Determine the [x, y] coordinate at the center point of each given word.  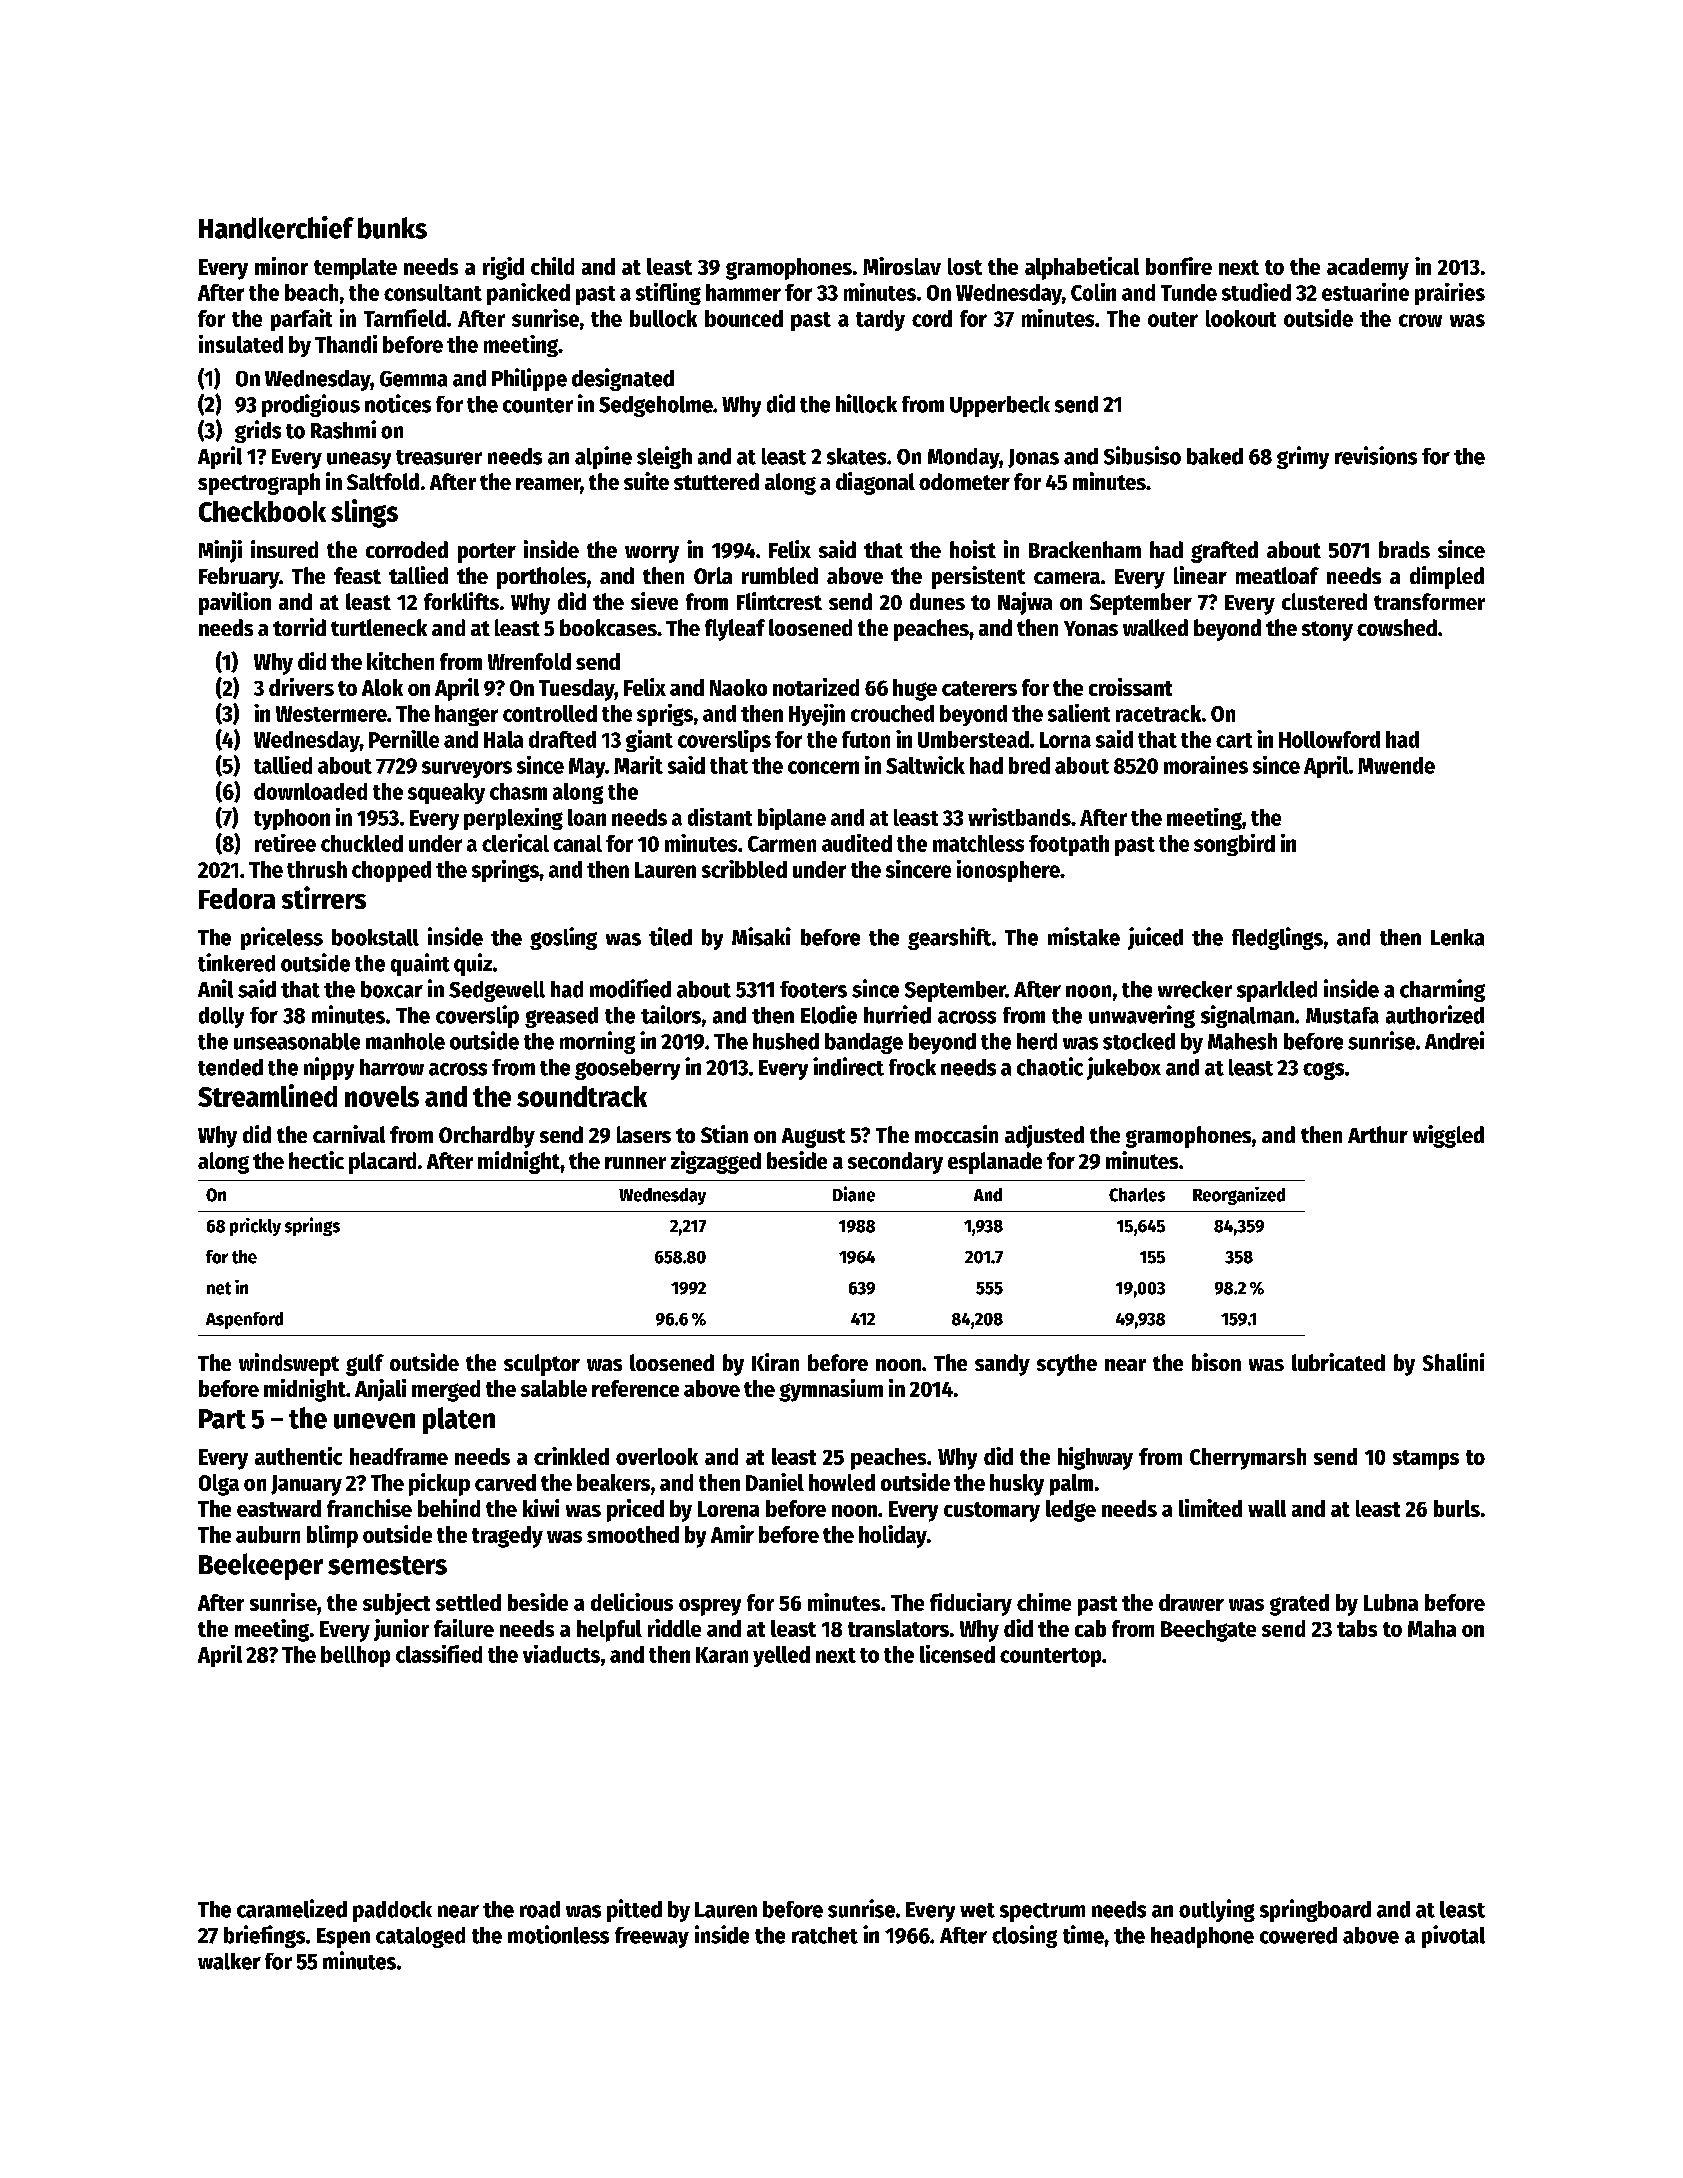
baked [1215, 456]
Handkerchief [276, 227]
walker [229, 1961]
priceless [282, 938]
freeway [652, 1937]
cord [932, 318]
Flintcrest [779, 601]
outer [1173, 319]
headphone [1202, 1937]
